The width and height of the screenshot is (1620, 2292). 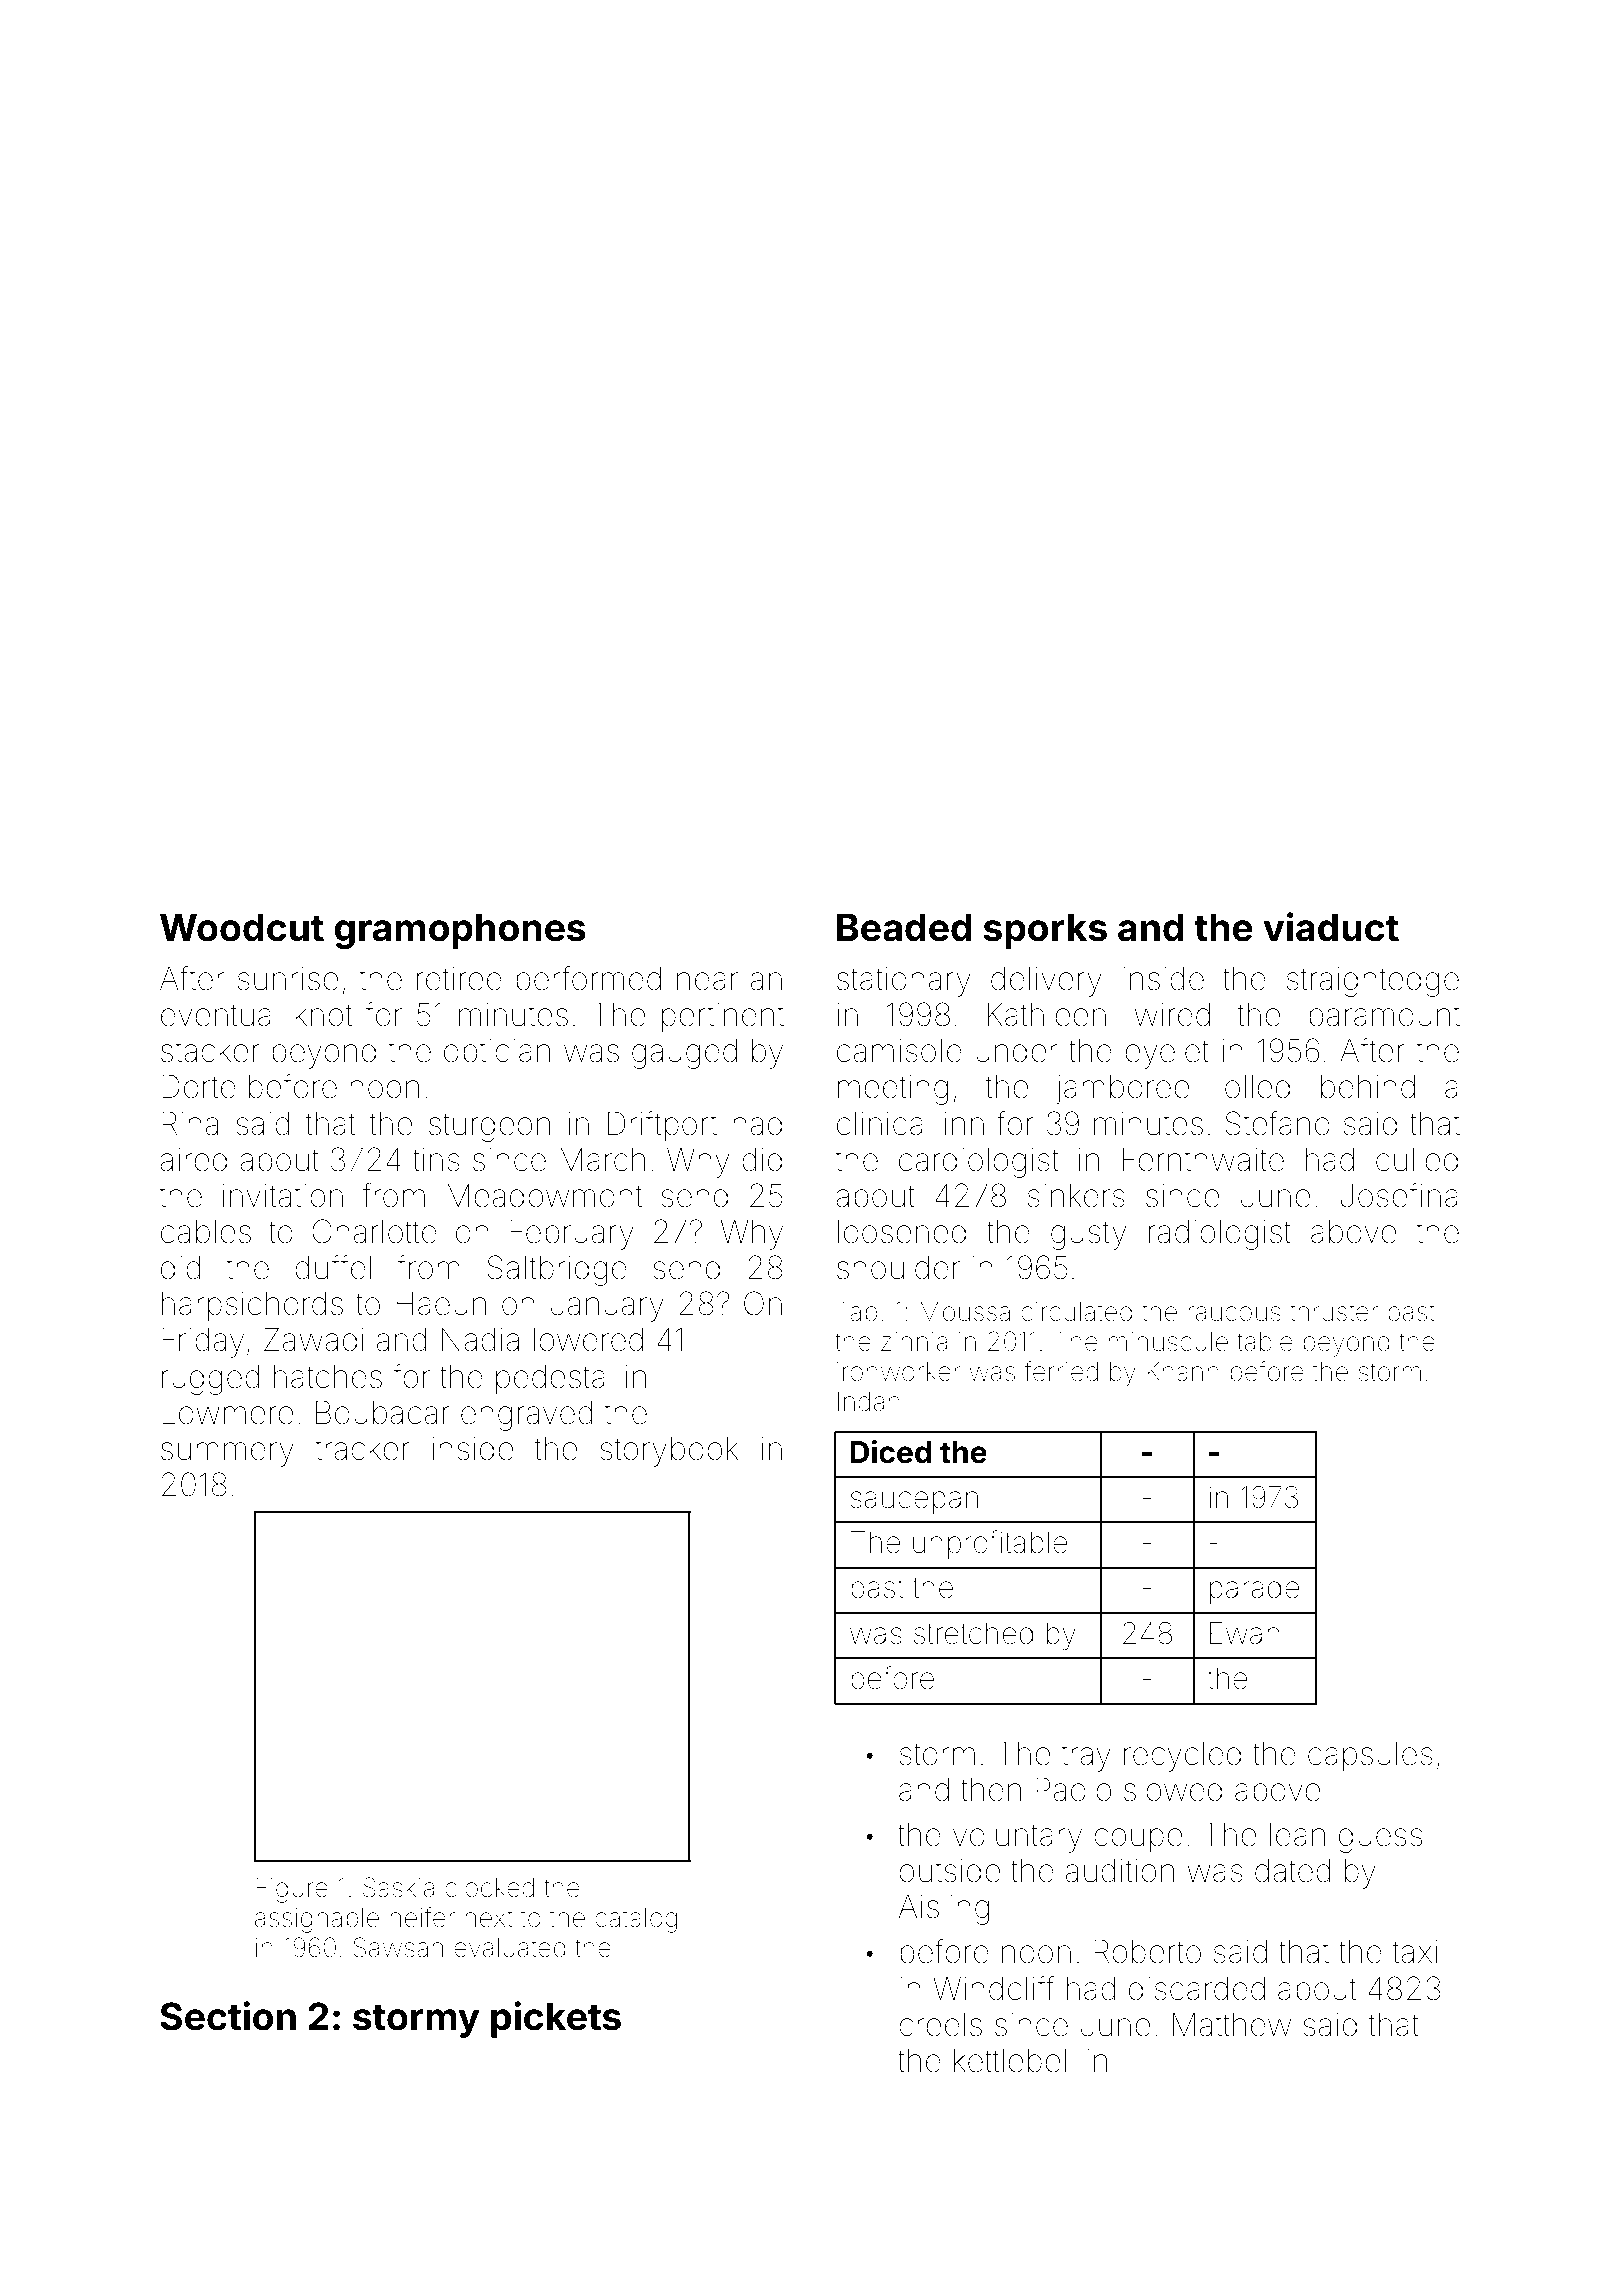 I want to click on Woodcut, so click(x=242, y=927).
